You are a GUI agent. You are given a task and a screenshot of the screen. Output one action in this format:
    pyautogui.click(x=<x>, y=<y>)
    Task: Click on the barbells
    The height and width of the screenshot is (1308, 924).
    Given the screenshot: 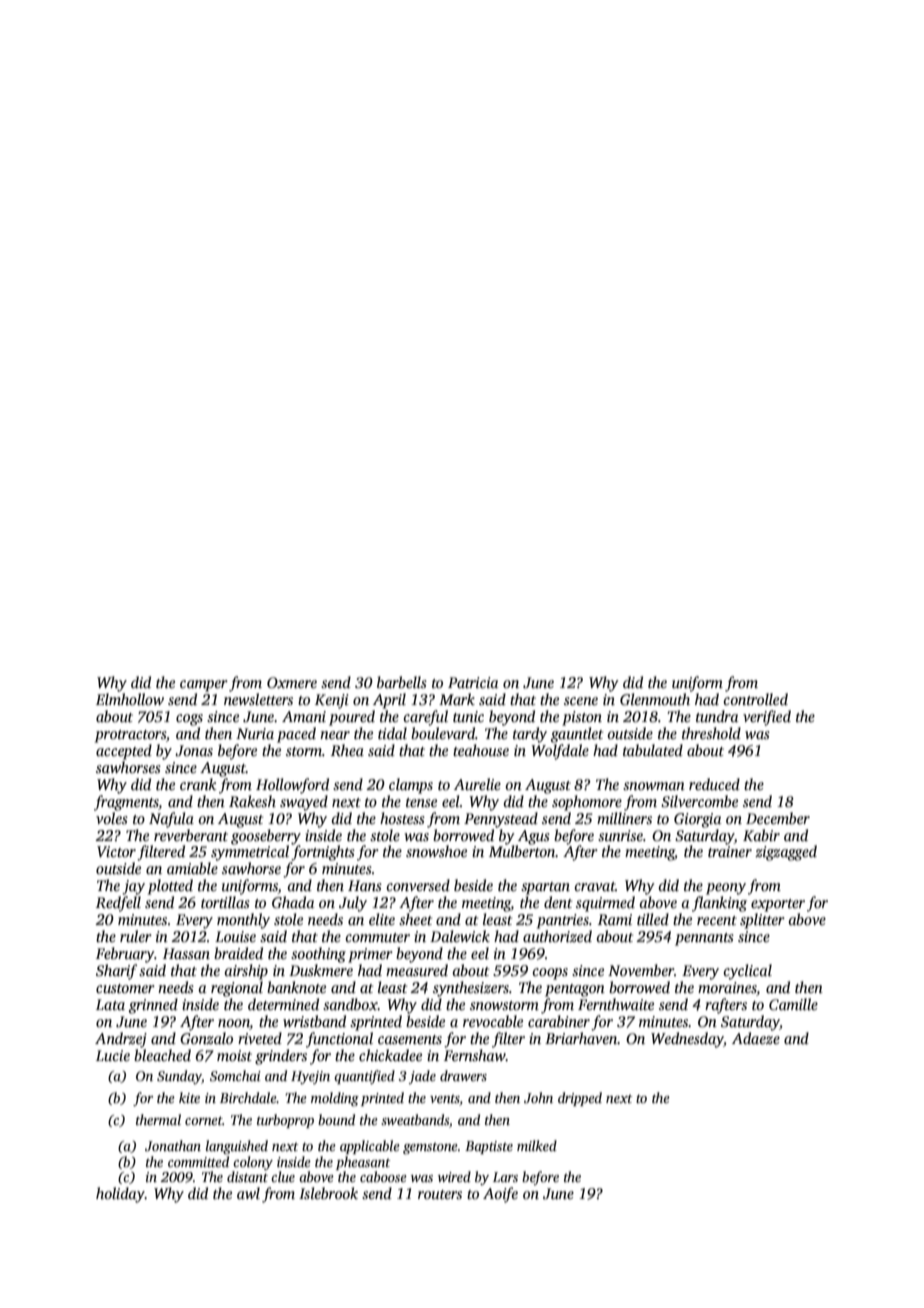 What is the action you would take?
    pyautogui.click(x=402, y=682)
